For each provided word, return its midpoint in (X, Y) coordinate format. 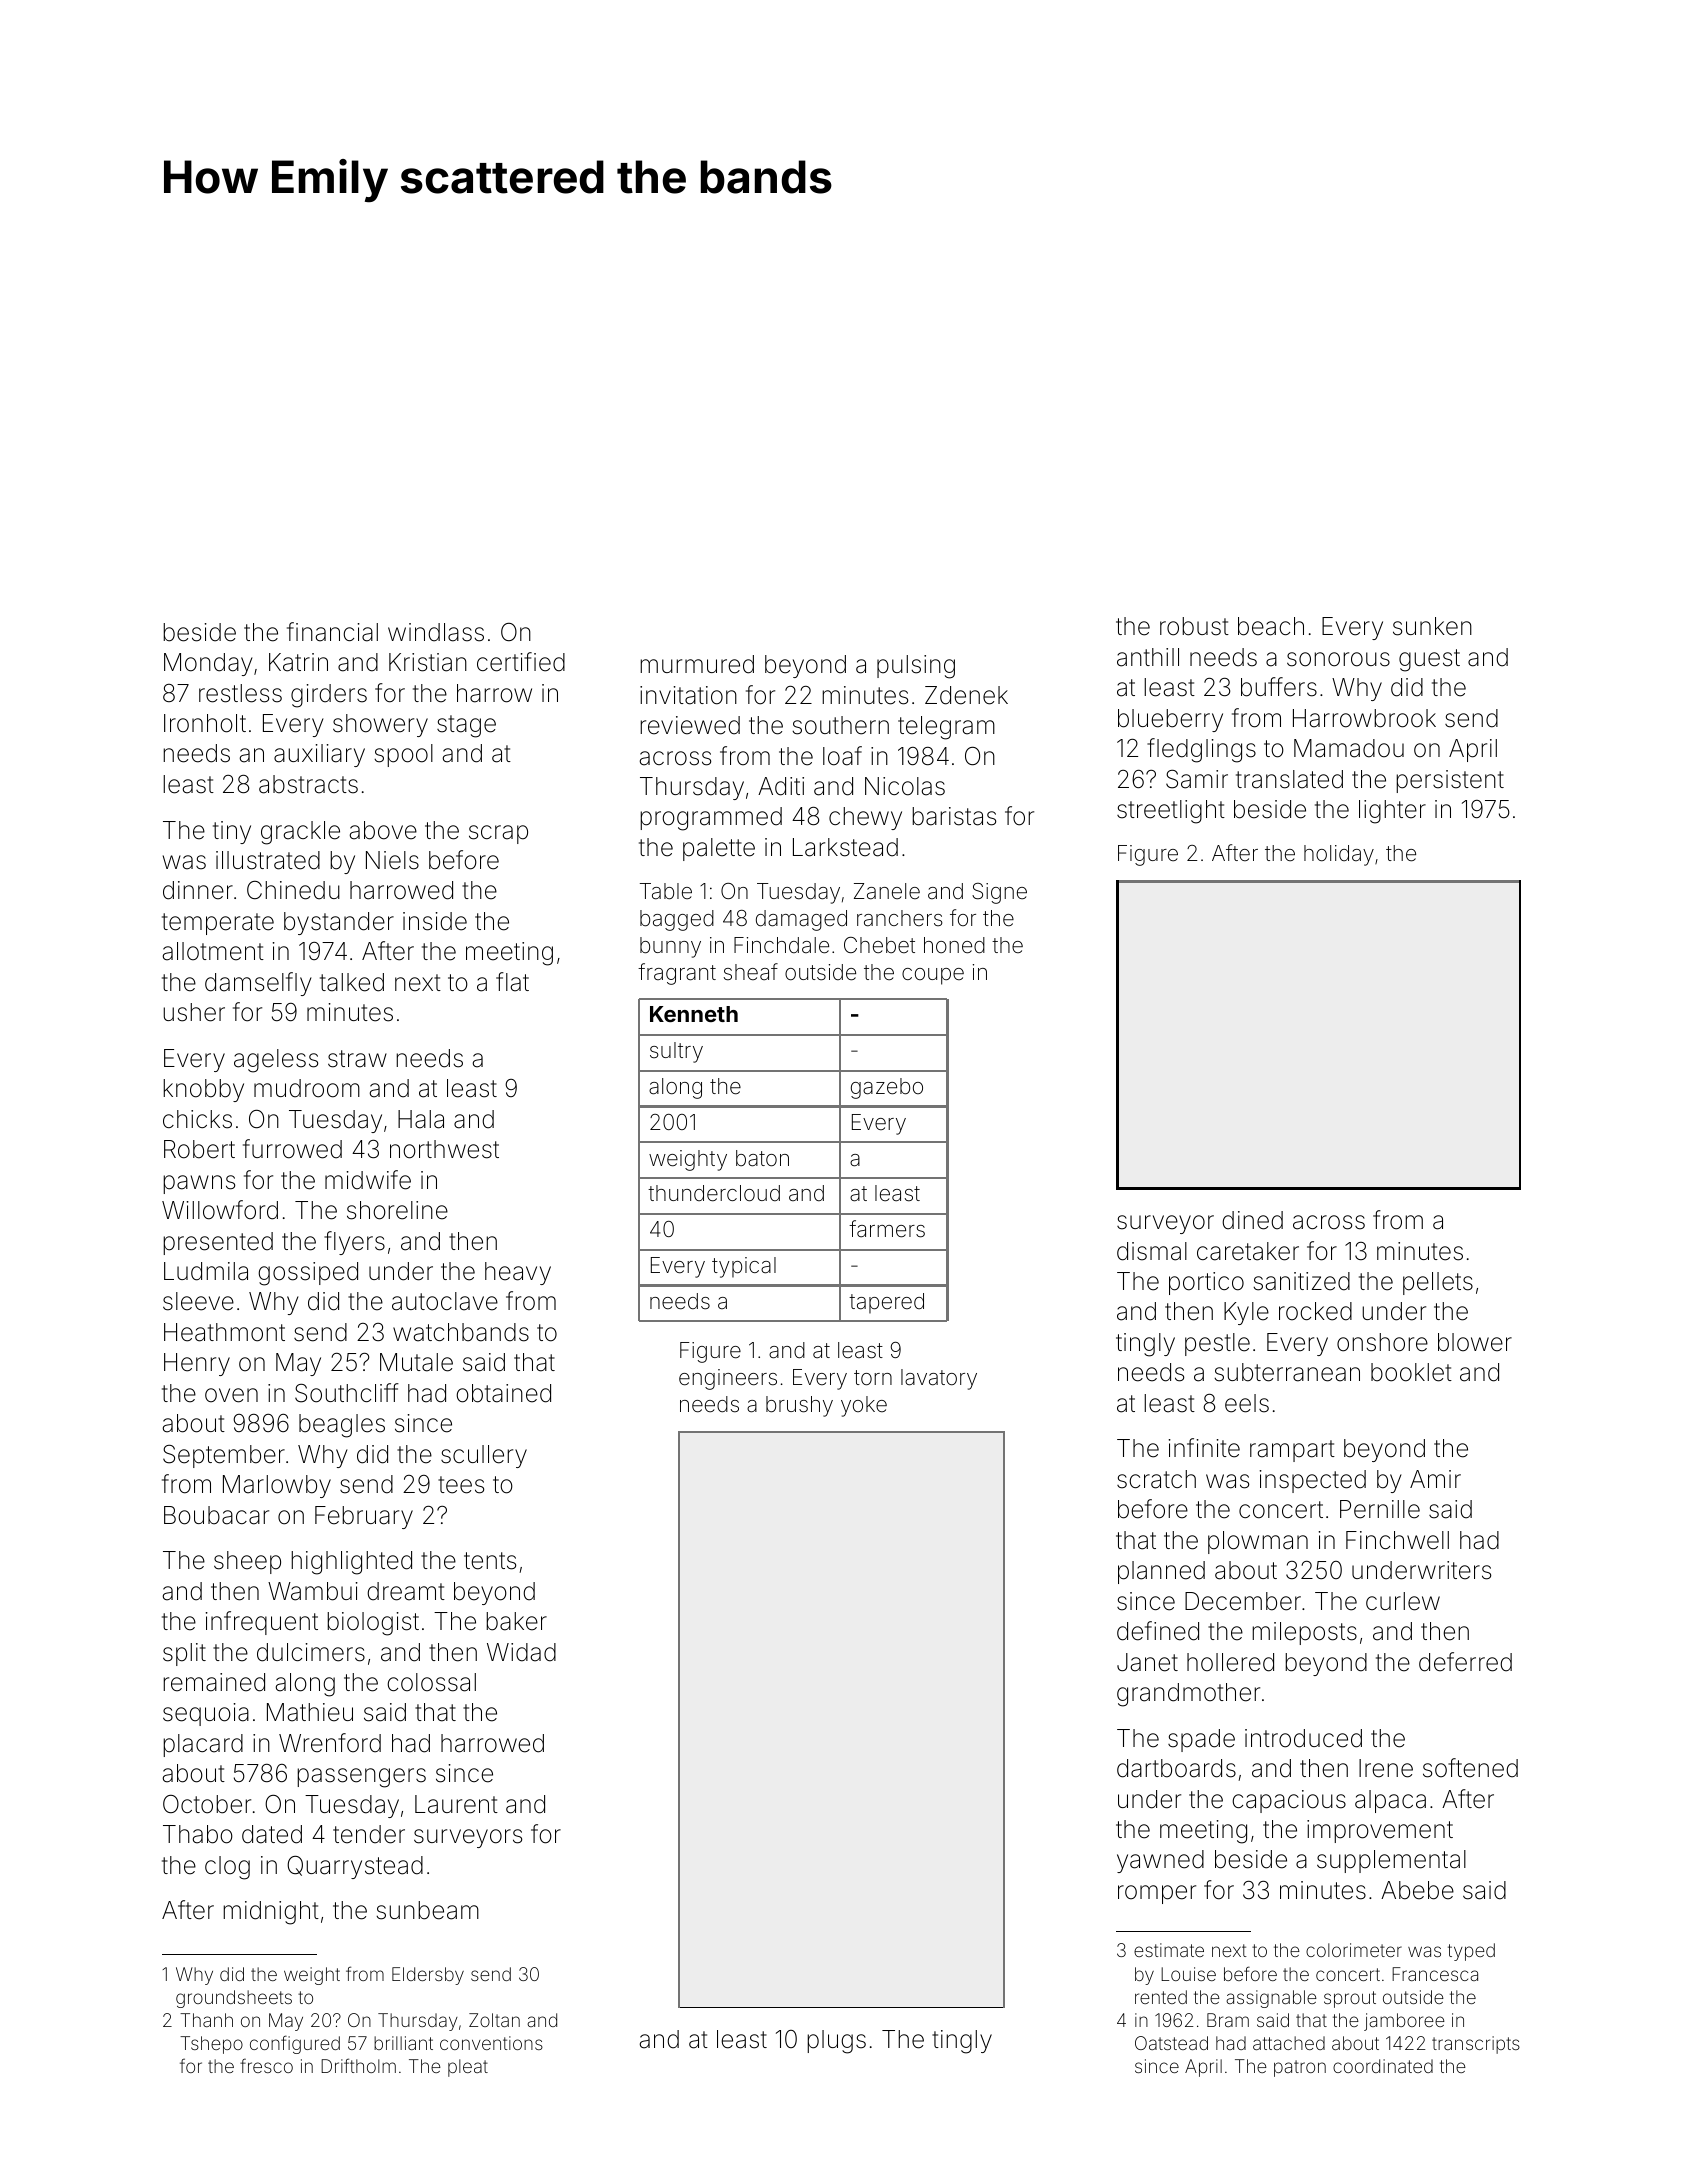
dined (1252, 1220)
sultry (676, 1052)
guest (1429, 660)
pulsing (916, 667)
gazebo (887, 1088)
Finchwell (1397, 1540)
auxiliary (319, 755)
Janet (1147, 1662)
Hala (421, 1119)
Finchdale (781, 945)
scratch (1156, 1479)
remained (214, 1682)
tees (461, 1485)
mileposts (1304, 1633)
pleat (468, 2068)
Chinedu (293, 890)
